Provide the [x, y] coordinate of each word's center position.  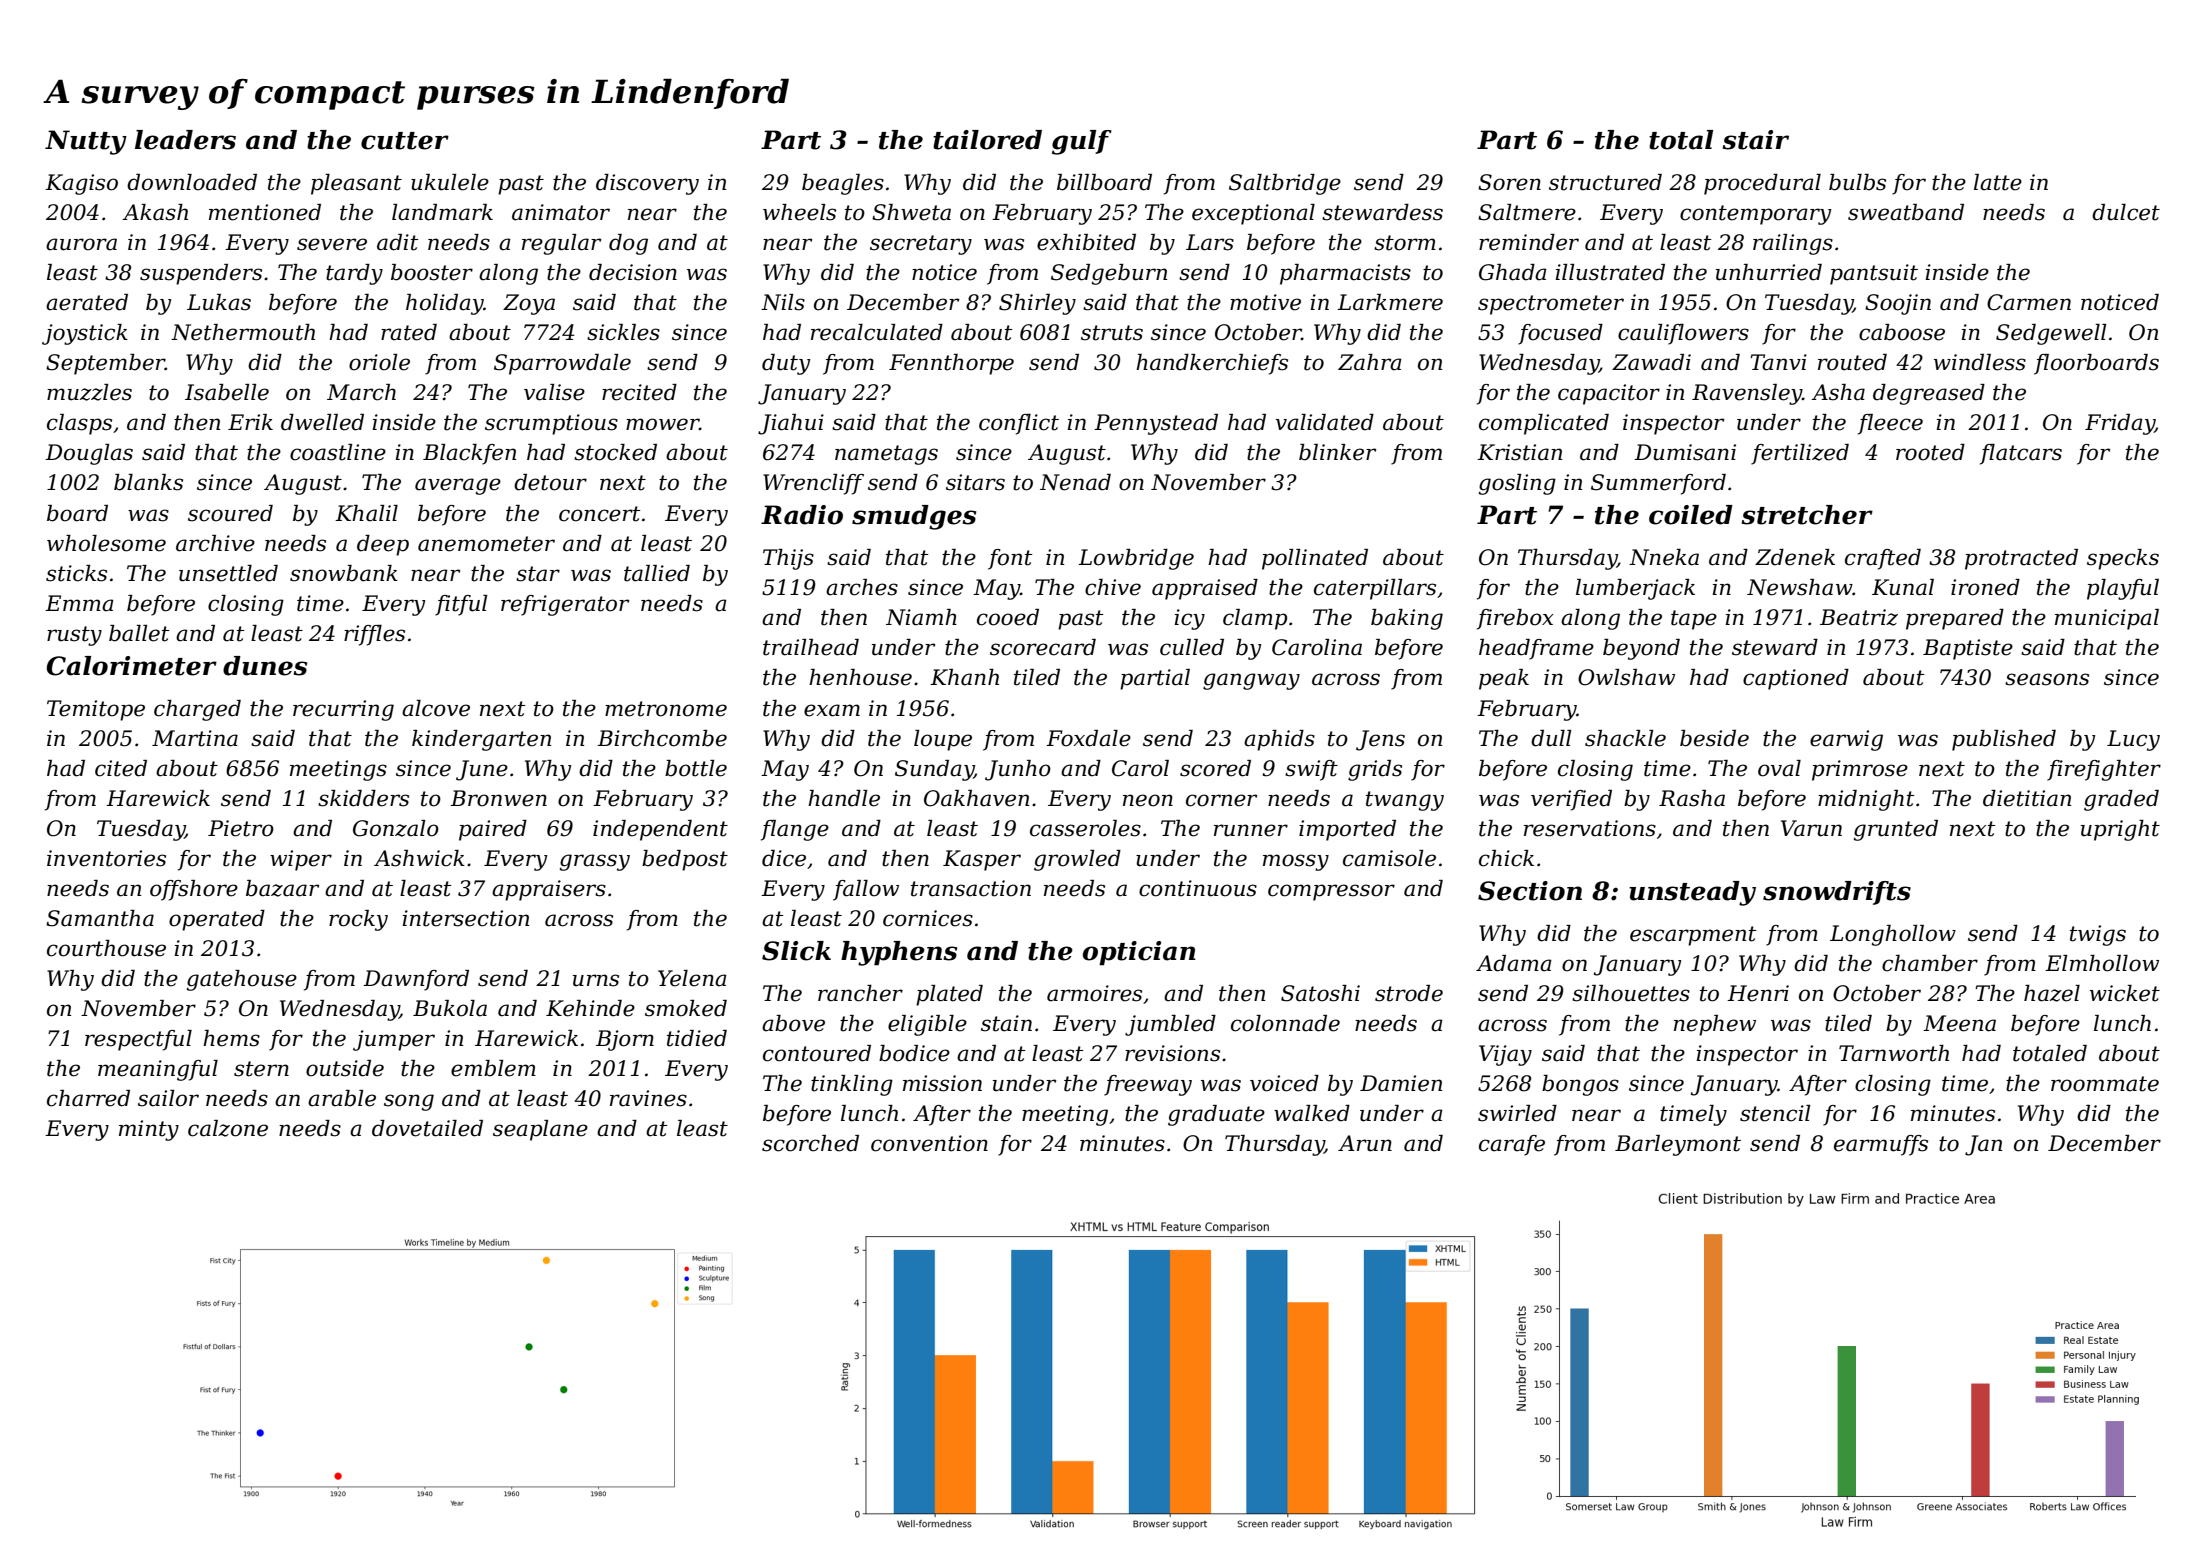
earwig [1846, 740]
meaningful [158, 1070]
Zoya [529, 304]
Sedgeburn [1109, 274]
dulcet [2126, 212]
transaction [971, 888]
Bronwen [498, 798]
